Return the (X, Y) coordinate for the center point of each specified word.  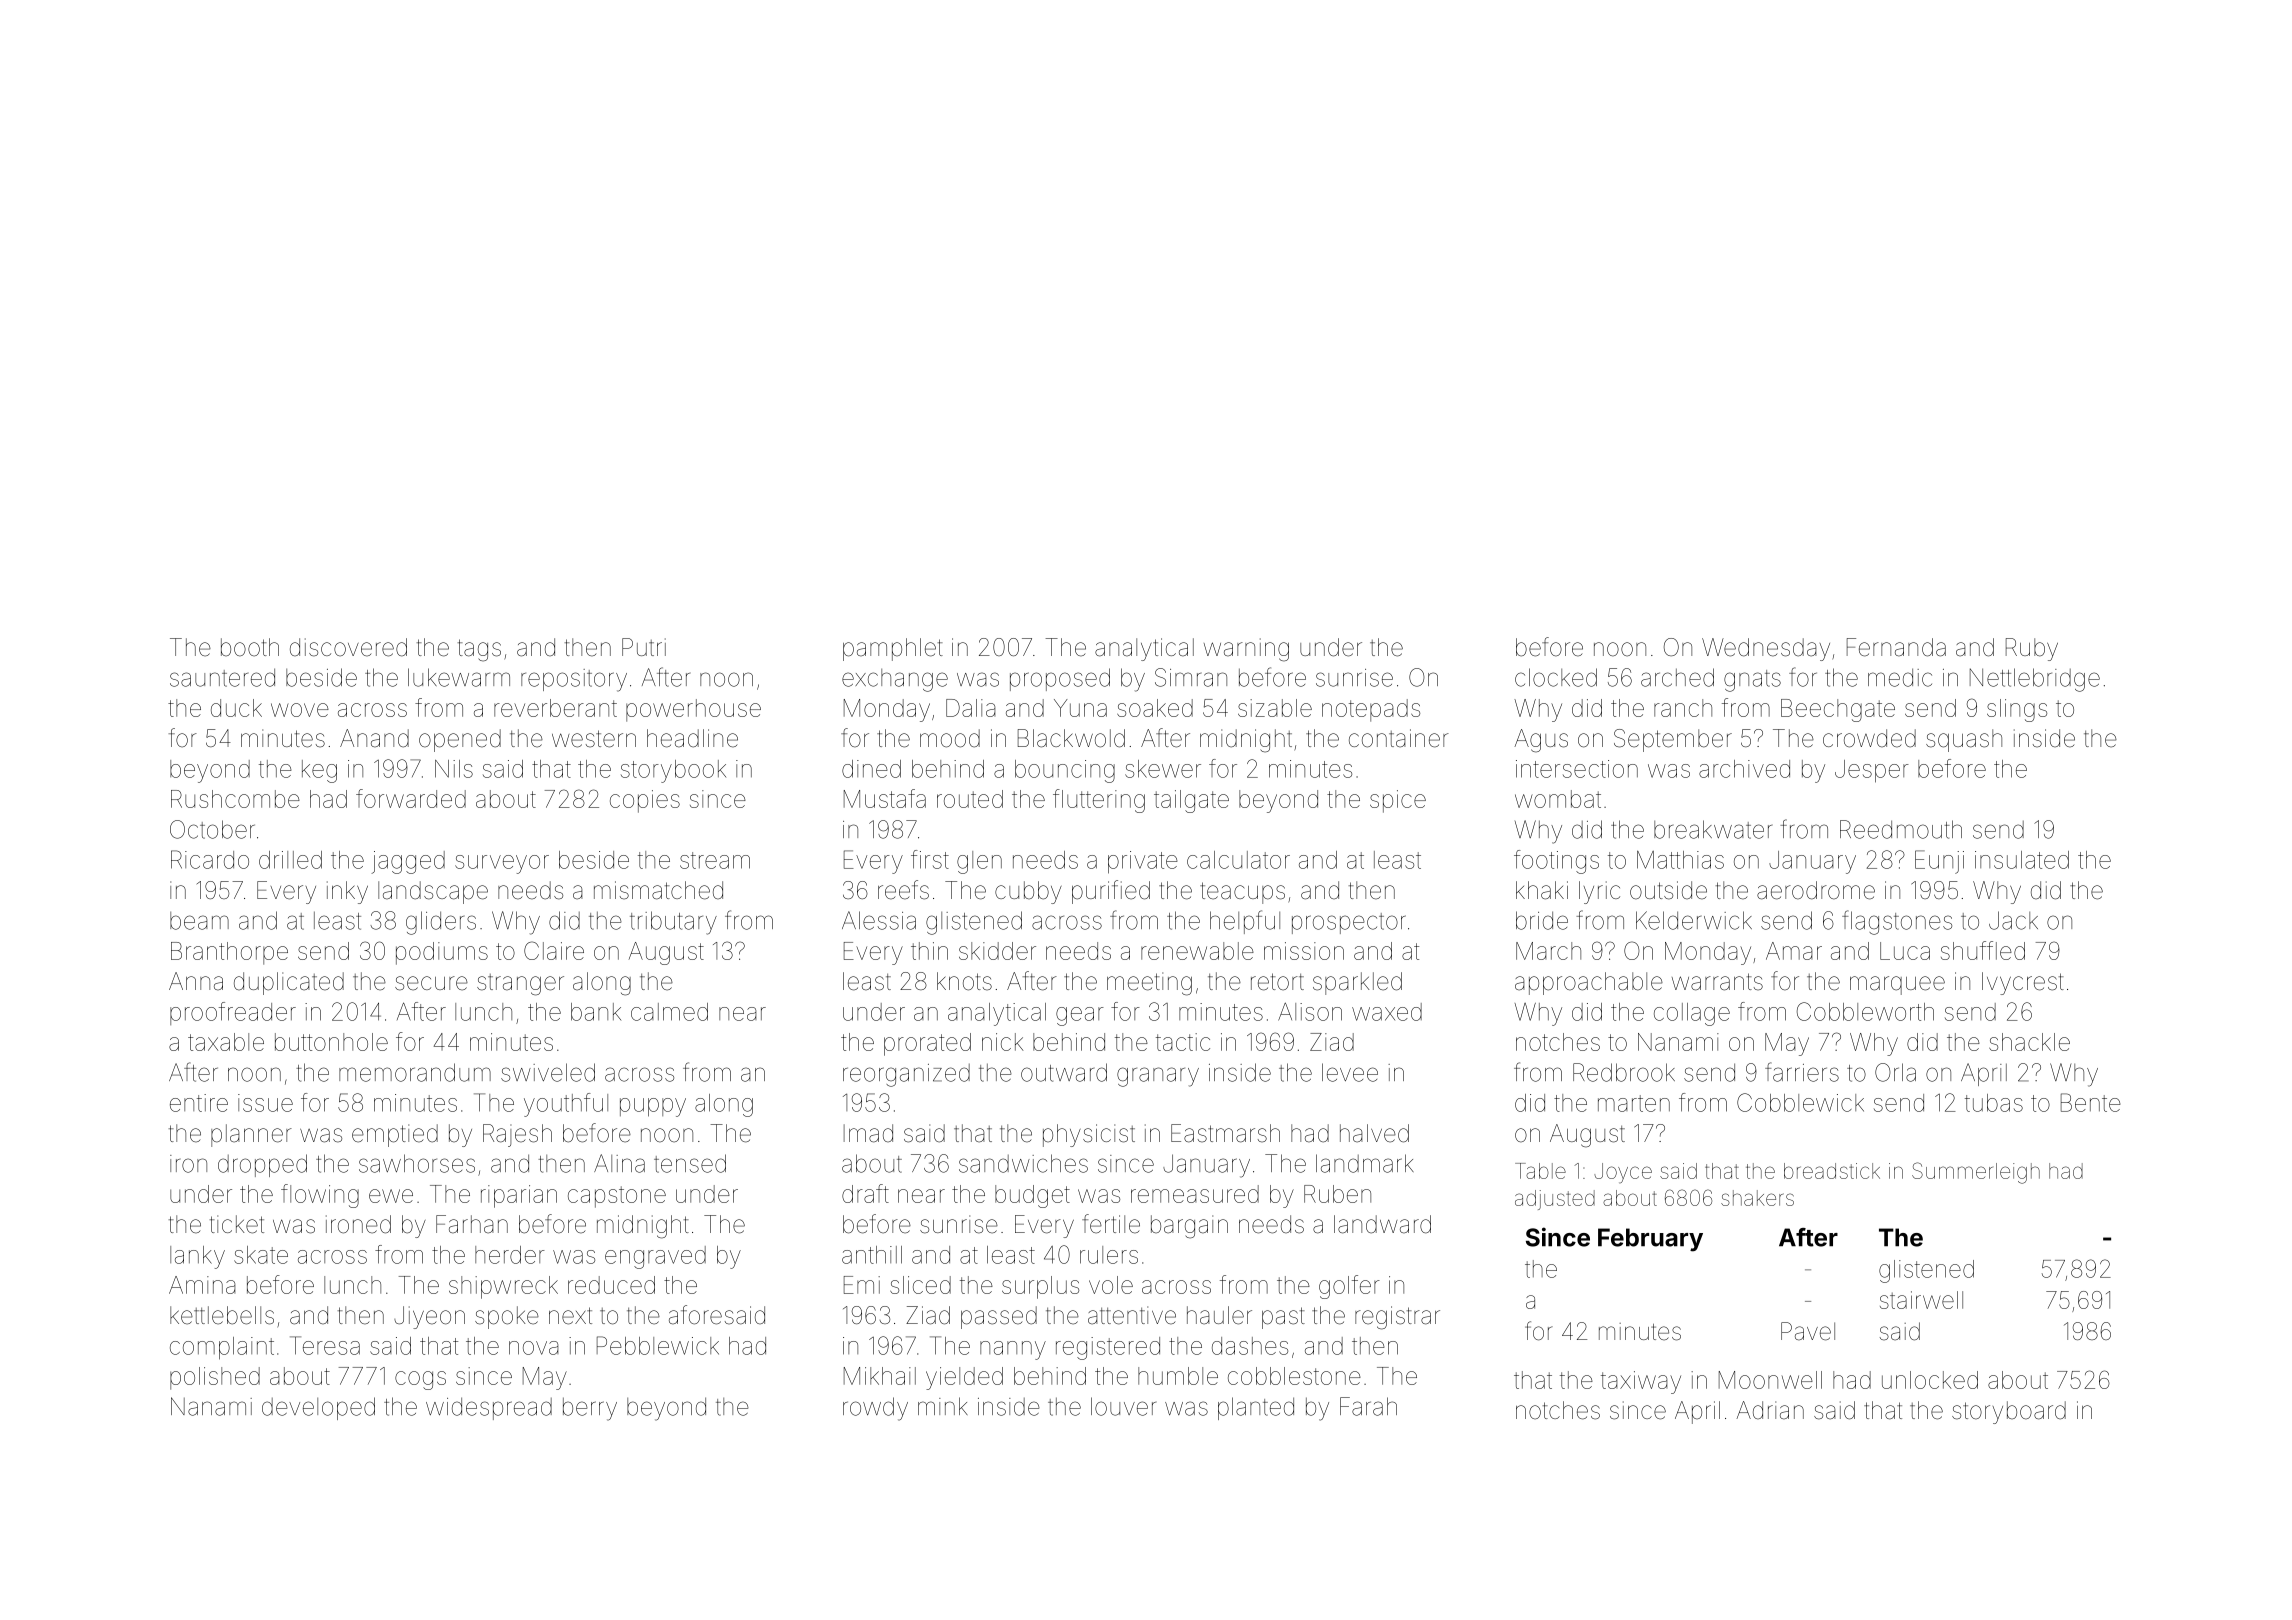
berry (590, 1409)
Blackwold (1071, 738)
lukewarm (459, 677)
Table (1540, 1171)
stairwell (1921, 1300)
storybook (673, 771)
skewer (1163, 769)
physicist (1089, 1135)
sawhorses (417, 1163)
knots (964, 981)
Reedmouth (1901, 829)
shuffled (1983, 950)
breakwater (1713, 829)
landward (1382, 1224)
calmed (669, 1012)
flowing (320, 1196)
